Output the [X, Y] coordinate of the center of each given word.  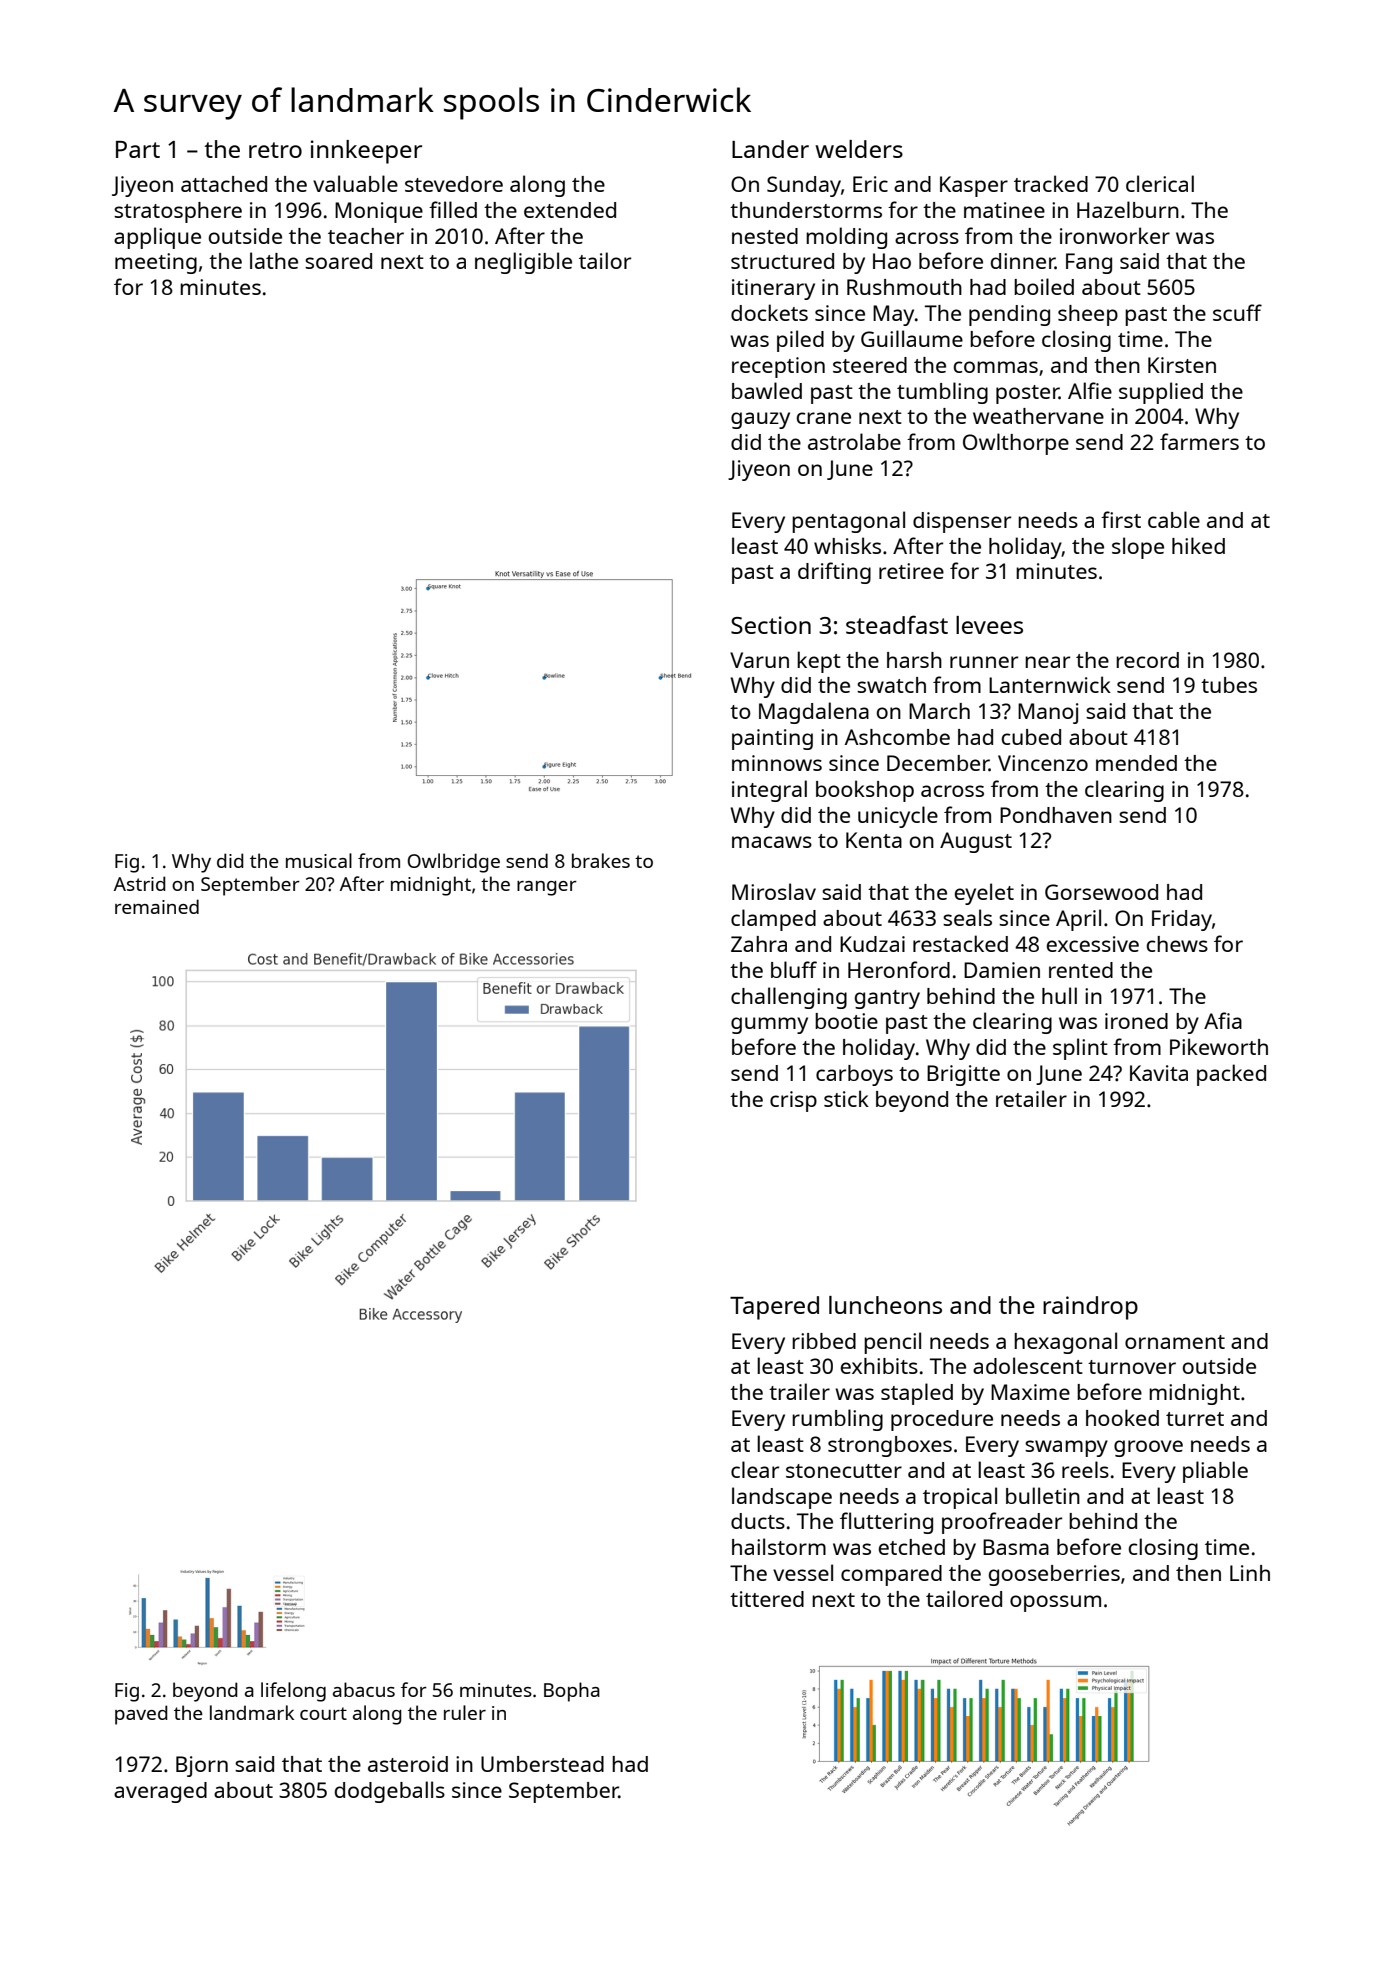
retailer [1031, 1098]
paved [141, 1715]
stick [846, 1098]
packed [1231, 1075]
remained [157, 906]
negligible [523, 263]
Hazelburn [1128, 209]
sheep [1088, 315]
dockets [769, 312]
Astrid [140, 883]
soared [338, 261]
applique [157, 238]
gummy [769, 1025]
